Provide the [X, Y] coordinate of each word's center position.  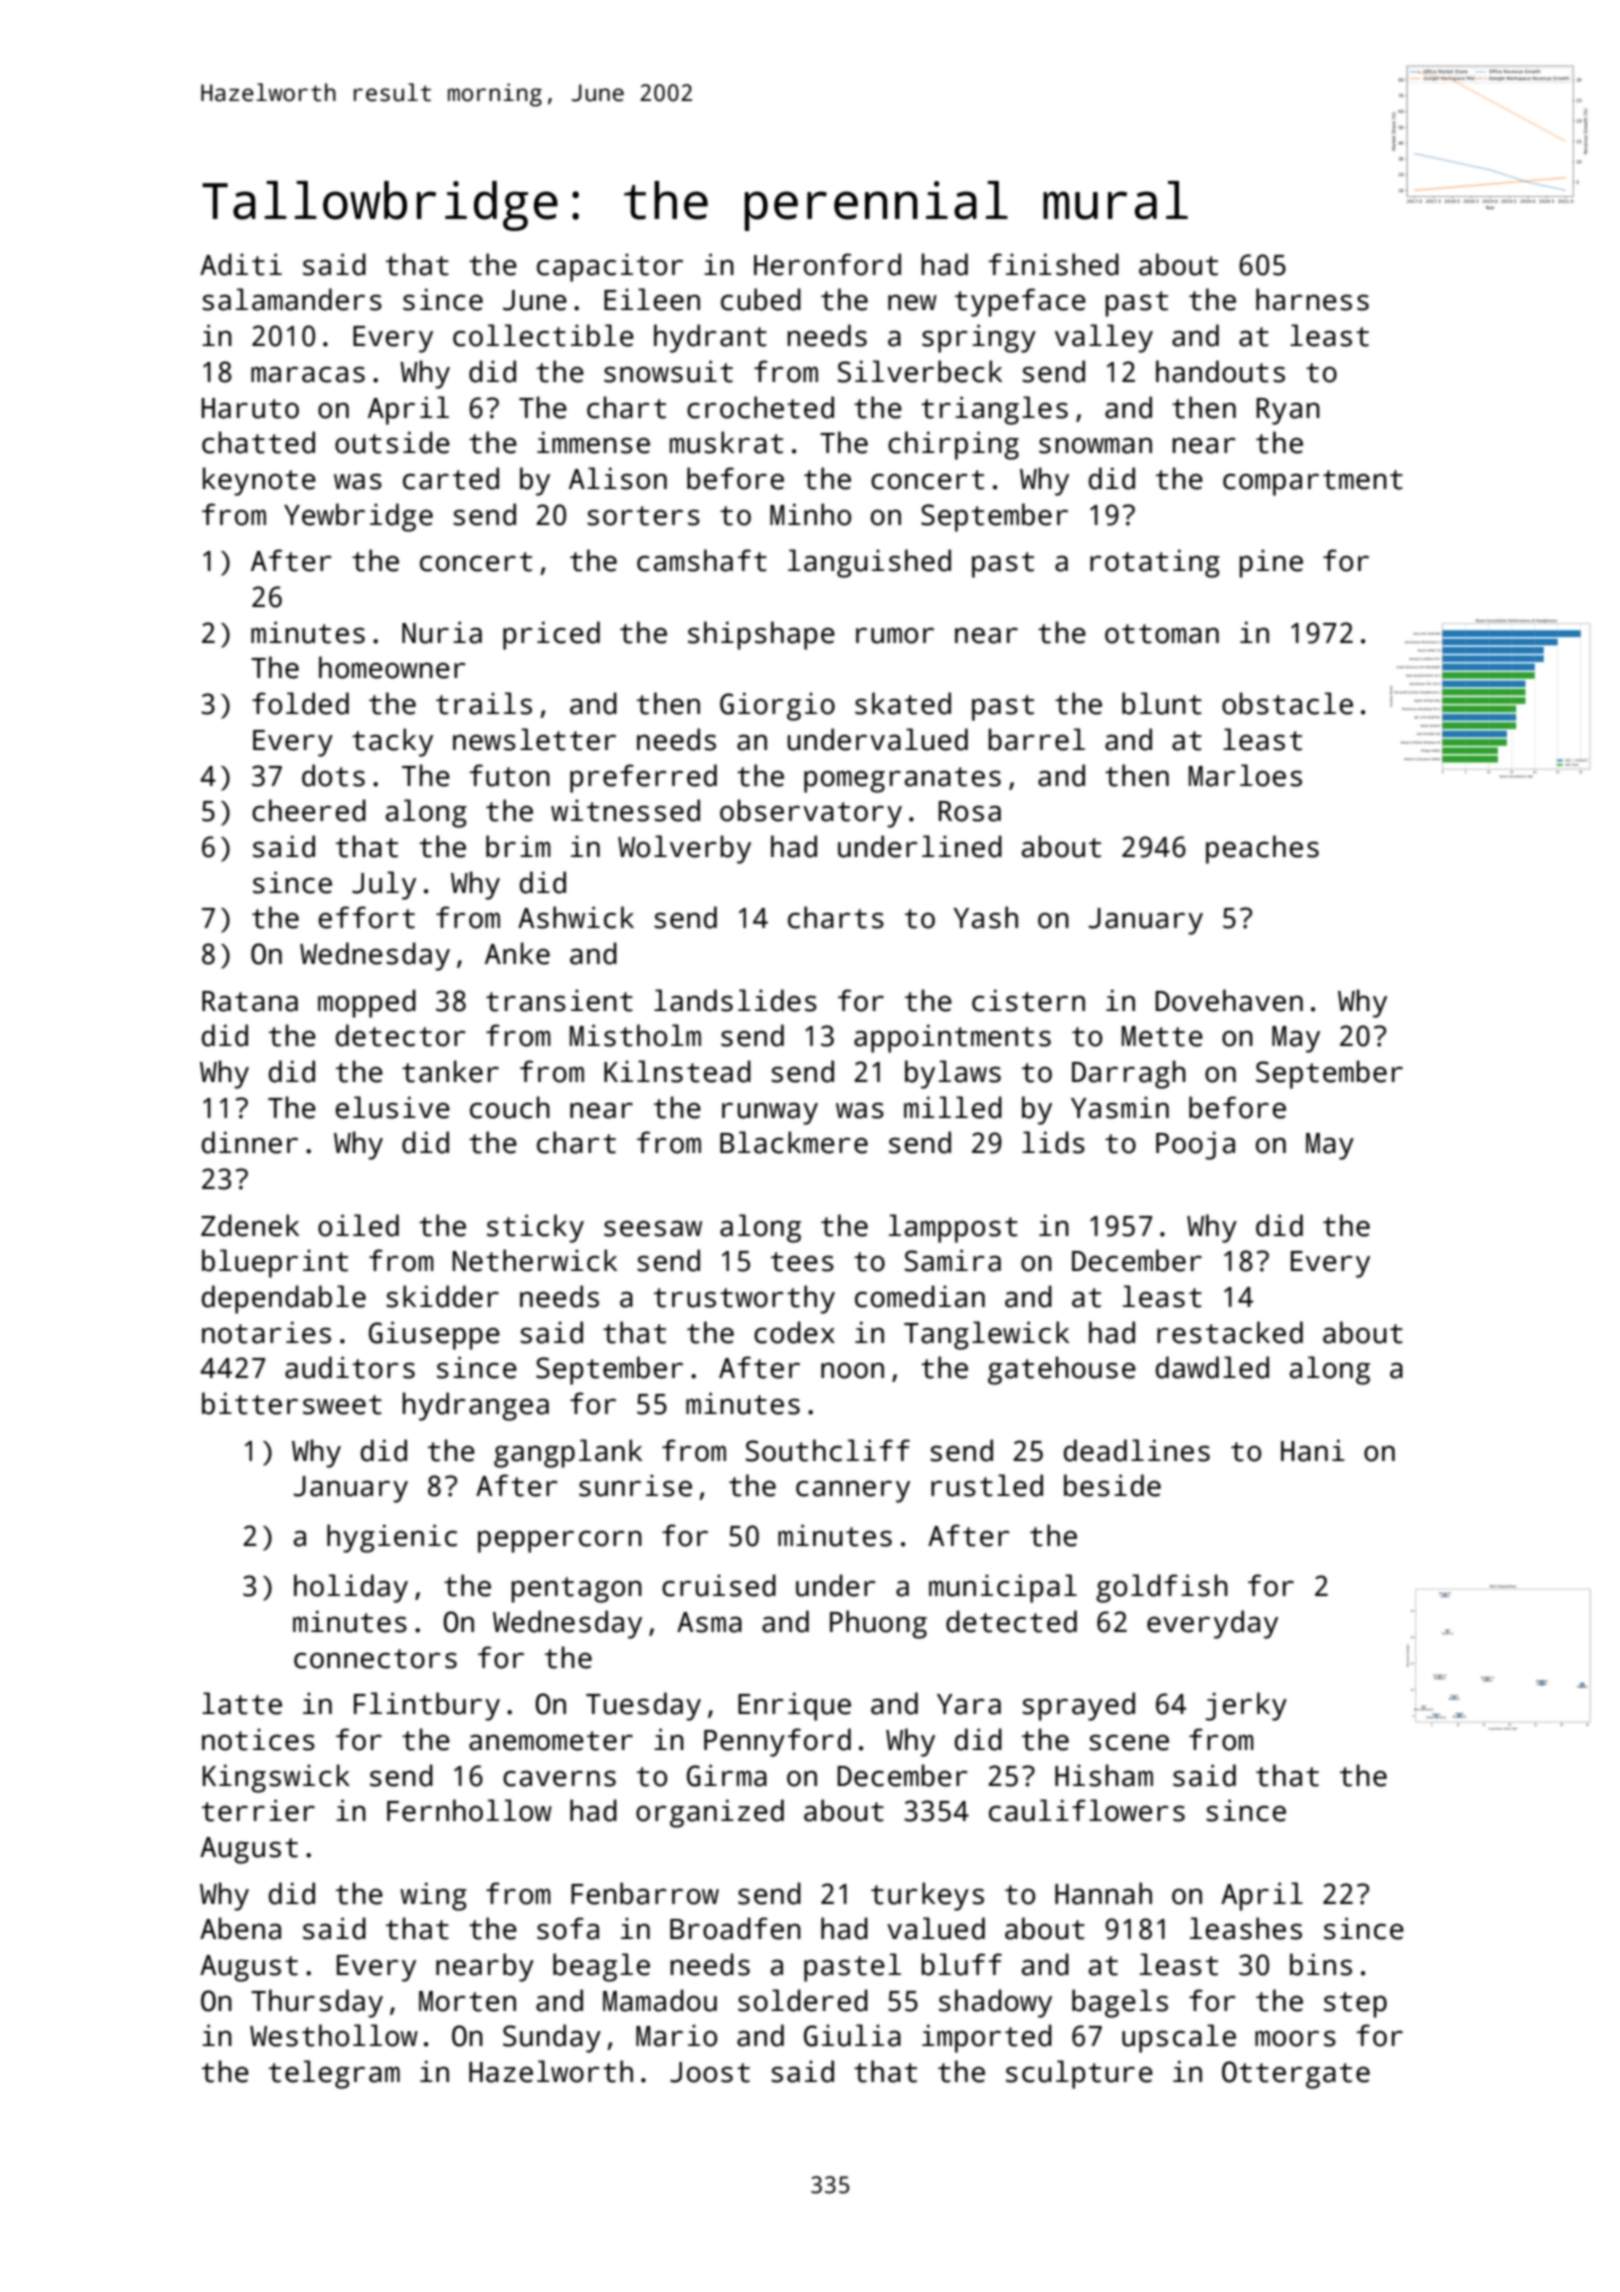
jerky [1246, 1706]
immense [593, 442]
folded [300, 703]
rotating [1155, 563]
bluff [961, 1964]
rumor [895, 635]
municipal [1003, 1588]
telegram [334, 2074]
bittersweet [292, 1403]
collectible [543, 335]
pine [1271, 563]
